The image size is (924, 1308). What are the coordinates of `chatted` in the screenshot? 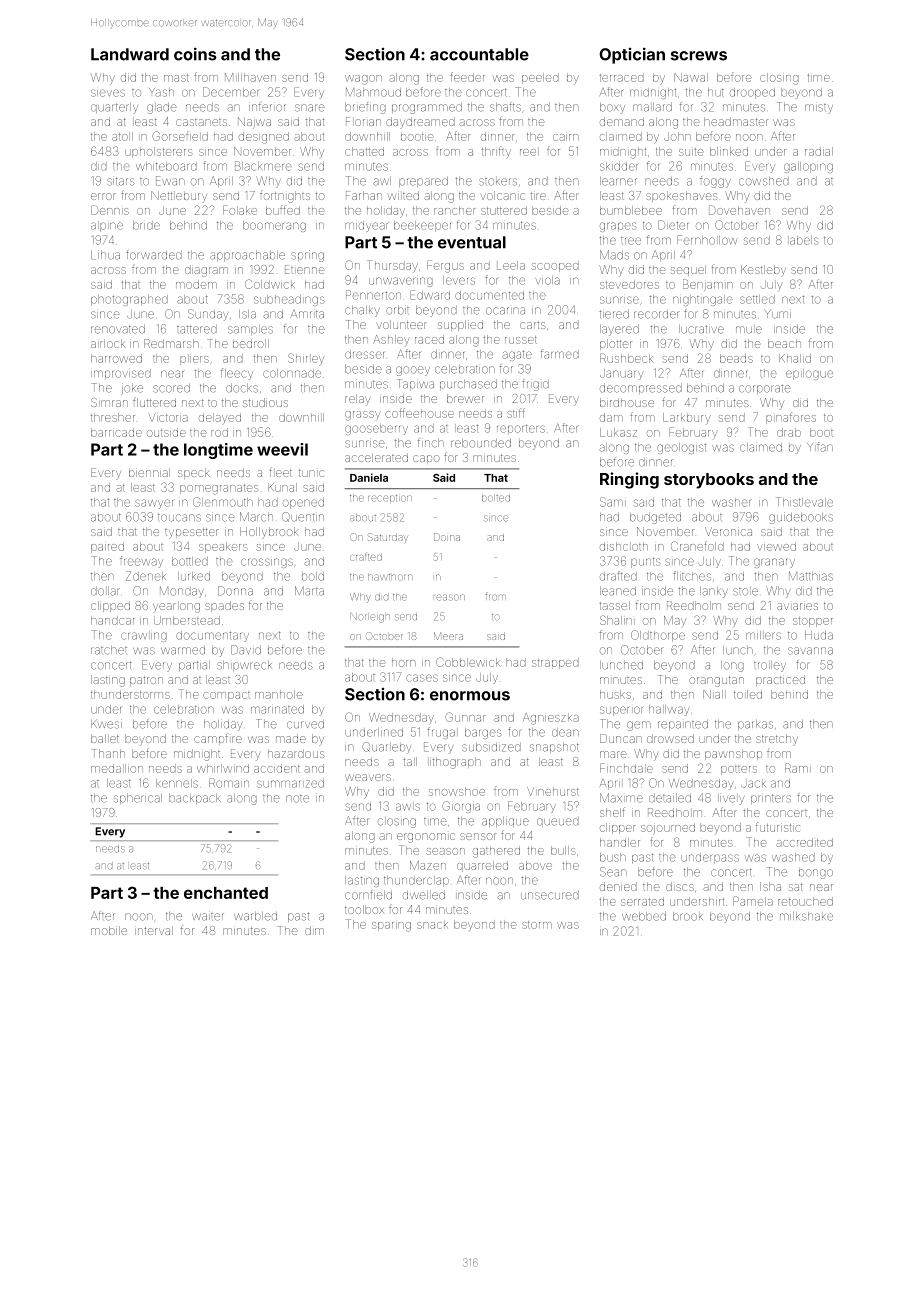 It's located at (364, 151).
